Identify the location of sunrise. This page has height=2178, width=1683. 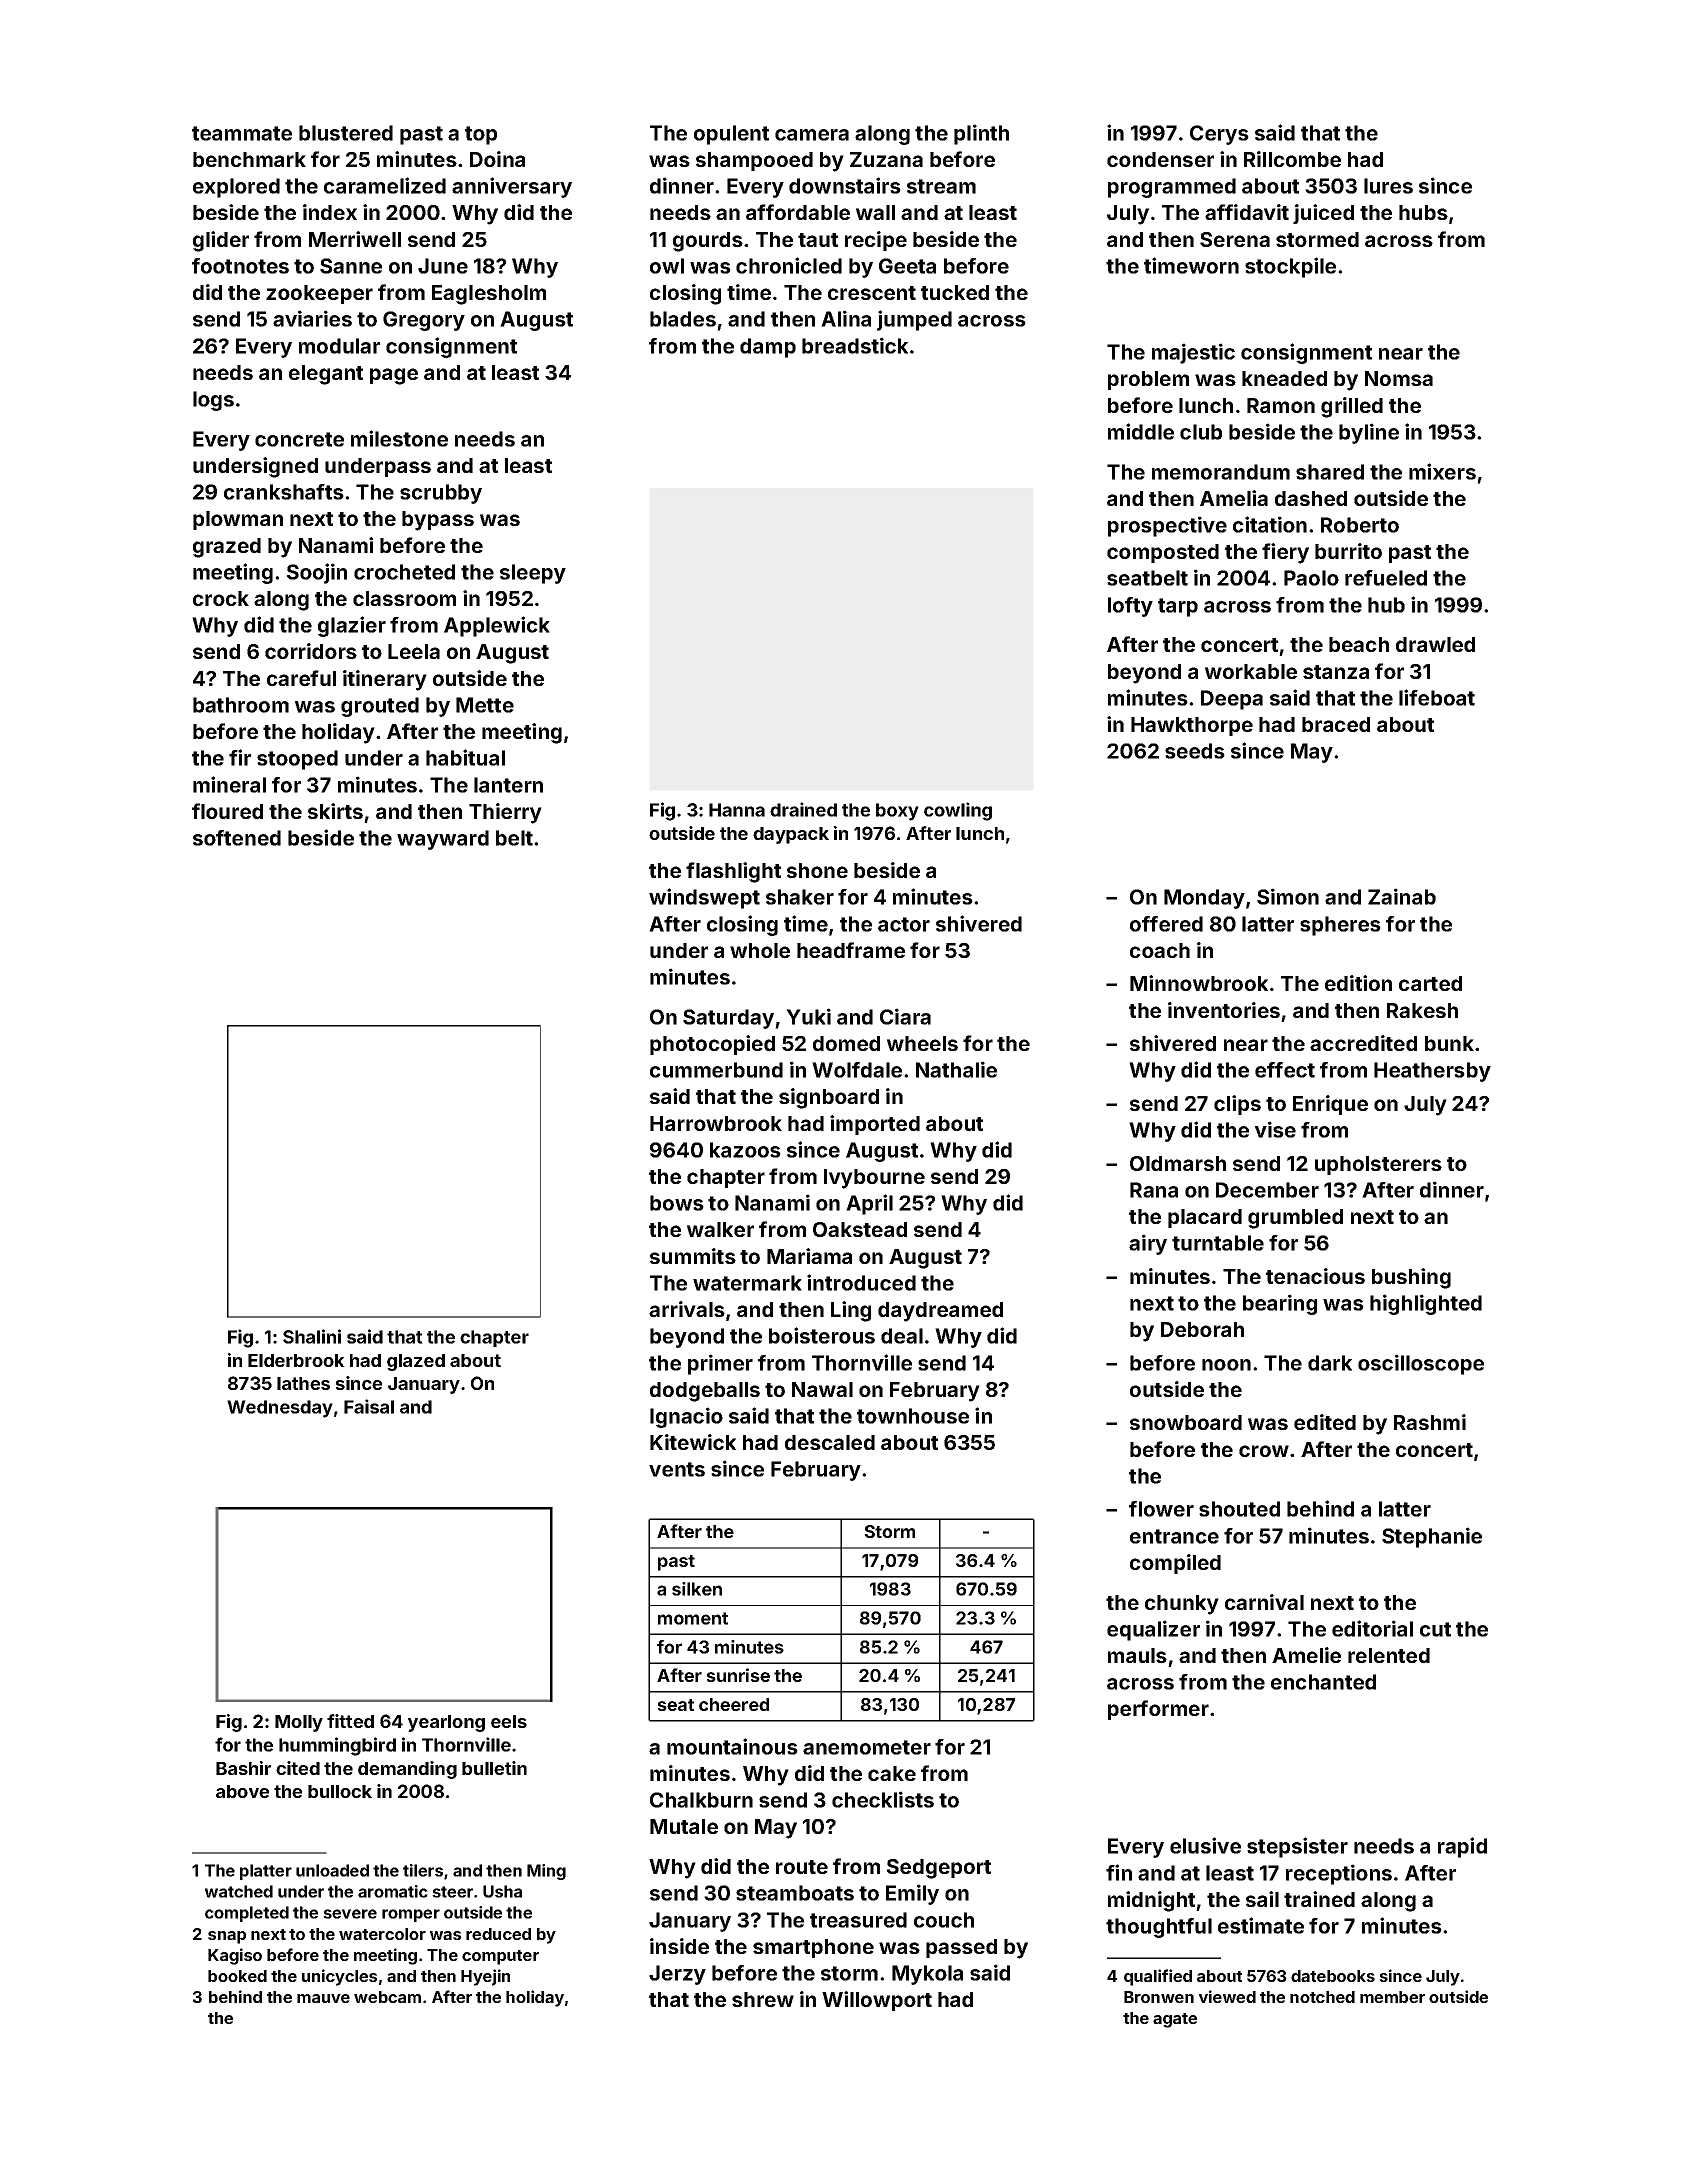
(738, 1675).
